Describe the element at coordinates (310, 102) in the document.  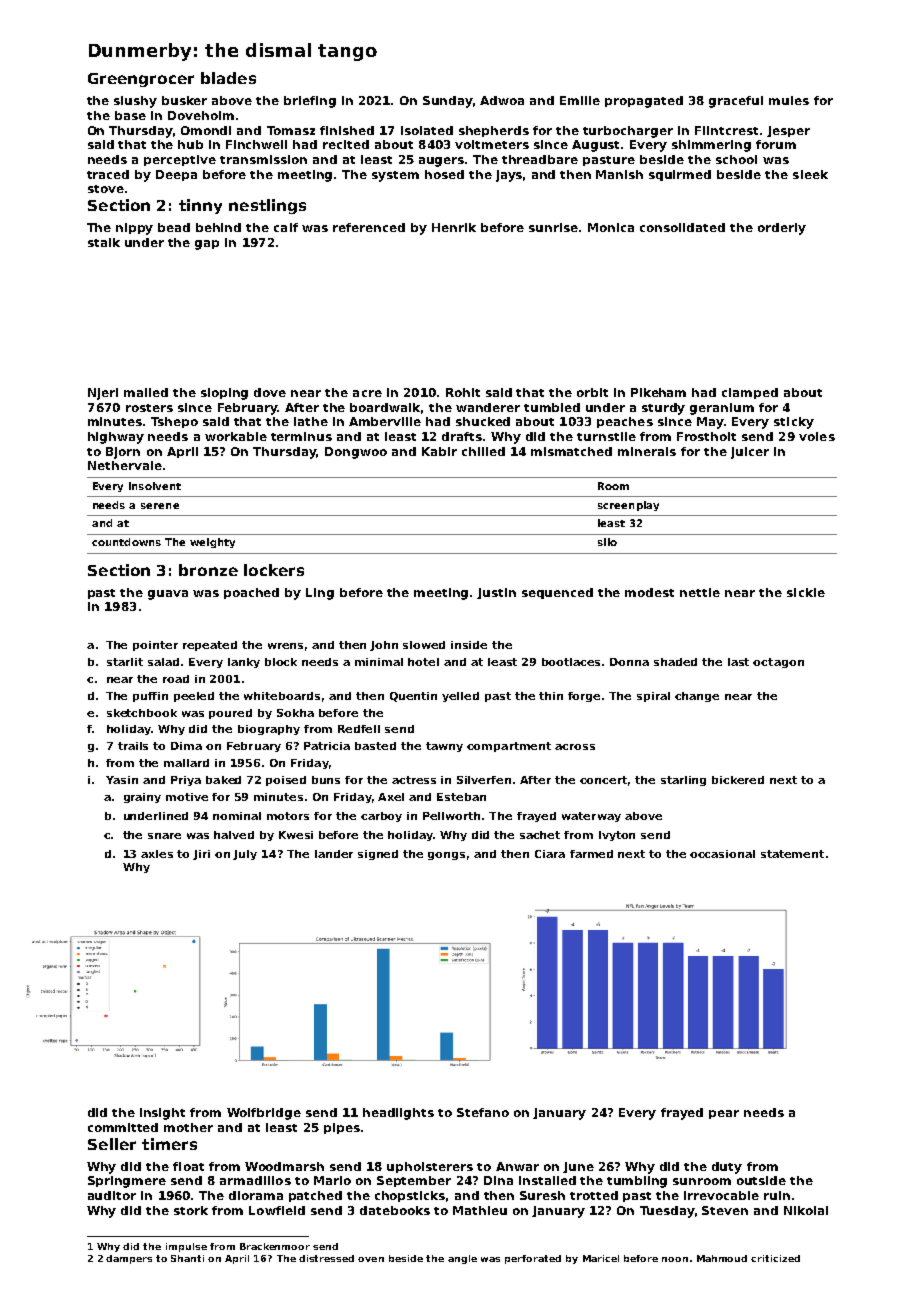
I see `briefing` at that location.
